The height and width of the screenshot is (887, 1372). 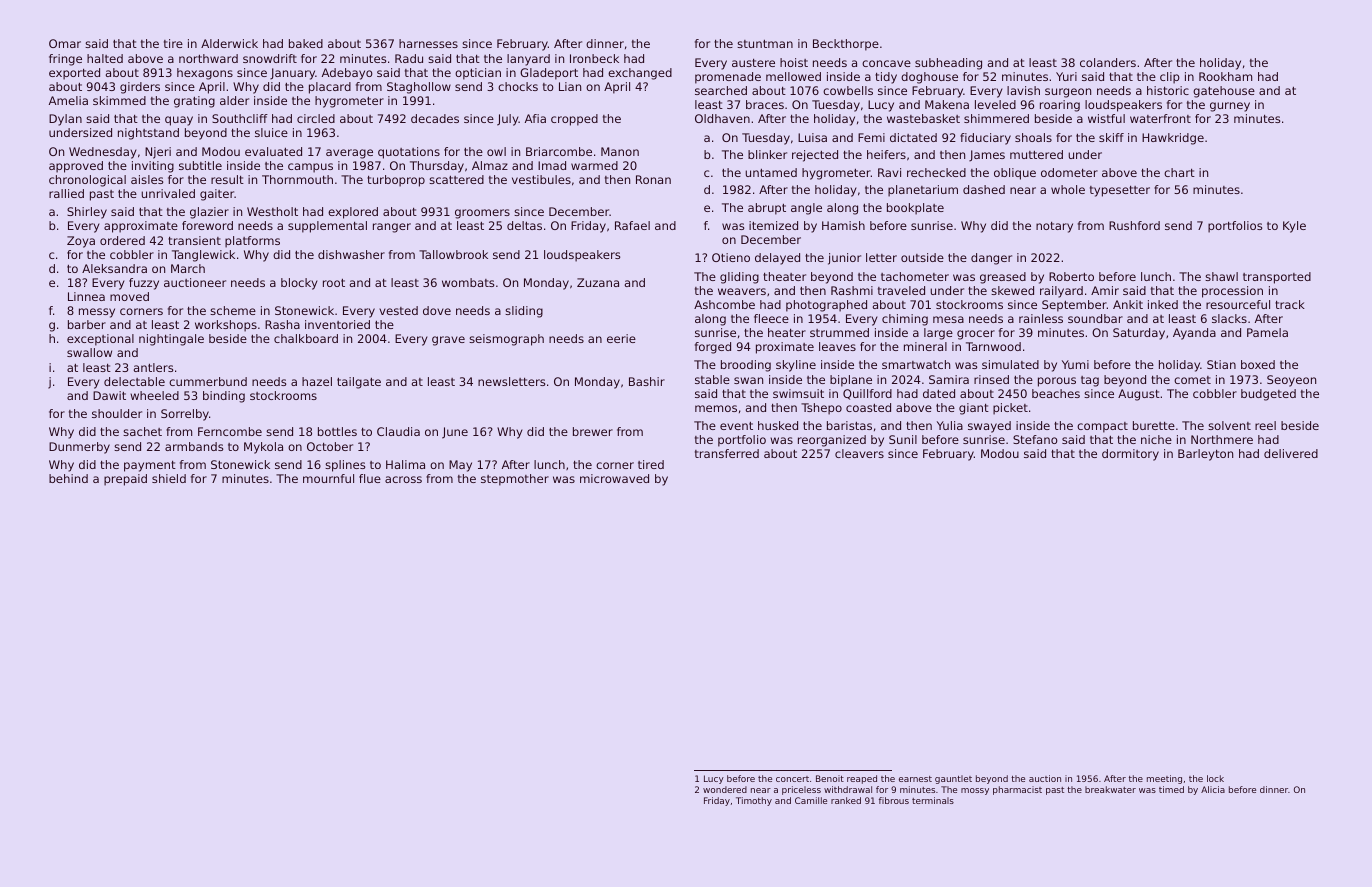 I want to click on warmed, so click(x=594, y=165).
